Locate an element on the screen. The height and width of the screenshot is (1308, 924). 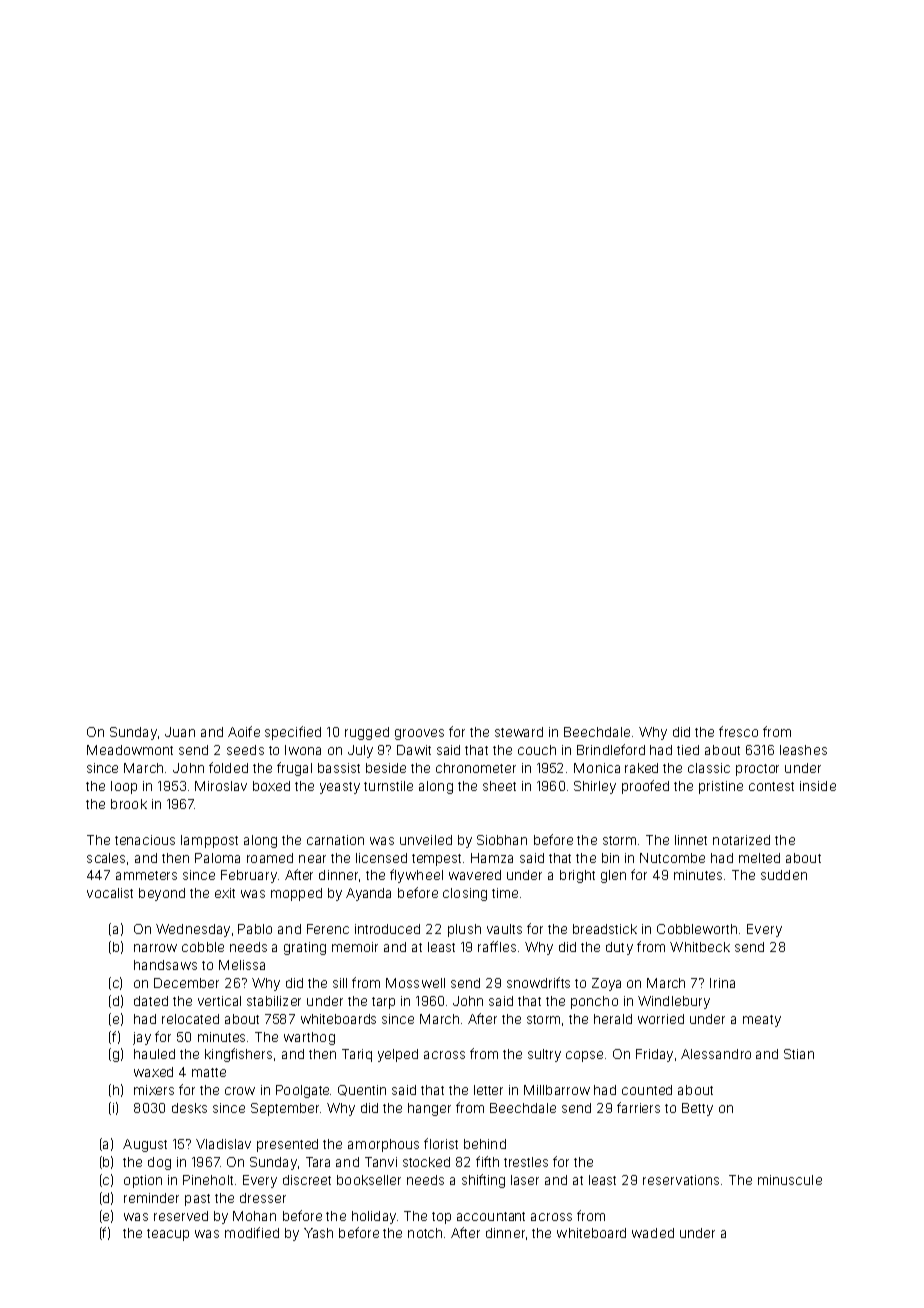
trestles is located at coordinates (526, 1162).
